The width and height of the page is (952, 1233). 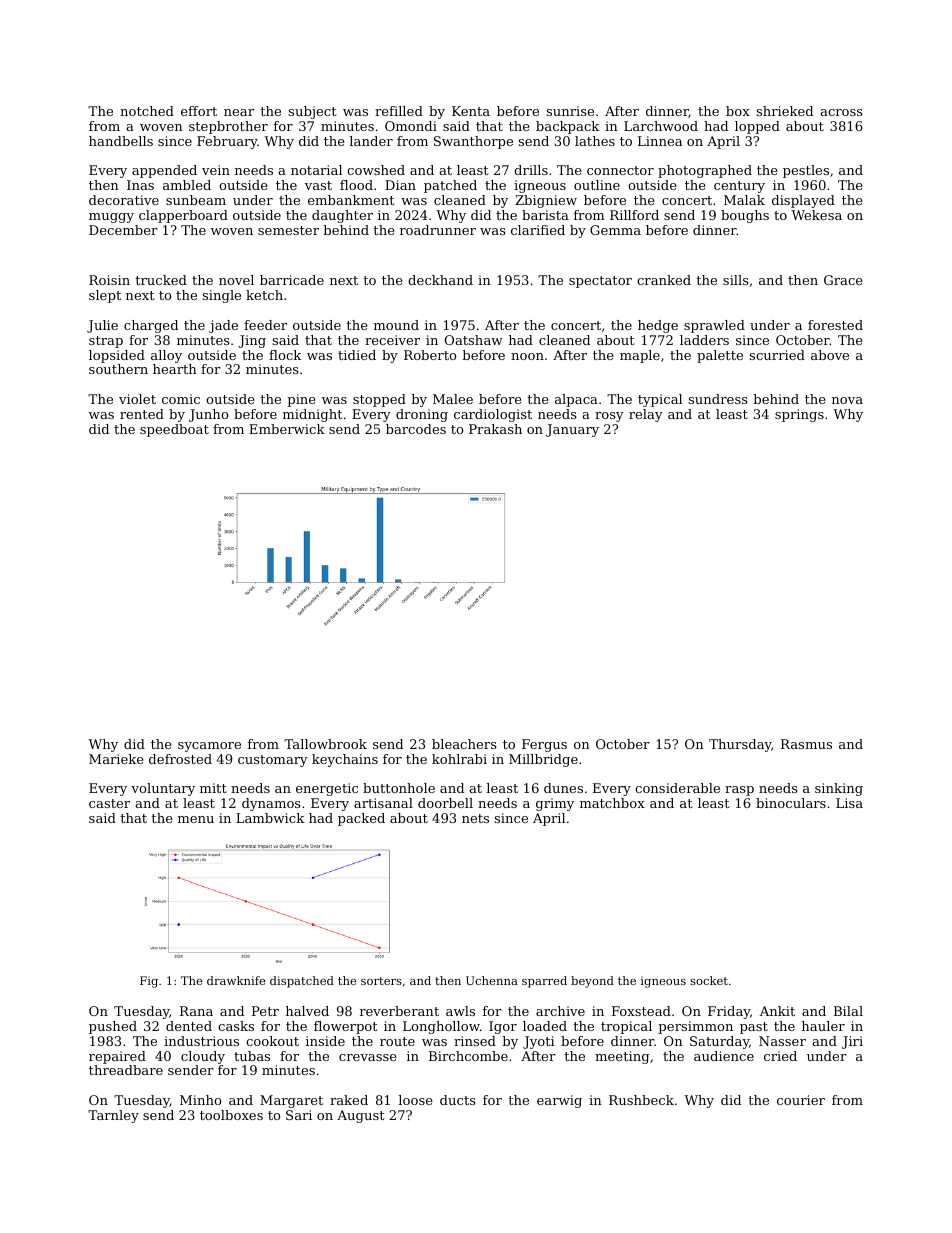 What do you see at coordinates (287, 429) in the page?
I see `Emberwick` at bounding box center [287, 429].
